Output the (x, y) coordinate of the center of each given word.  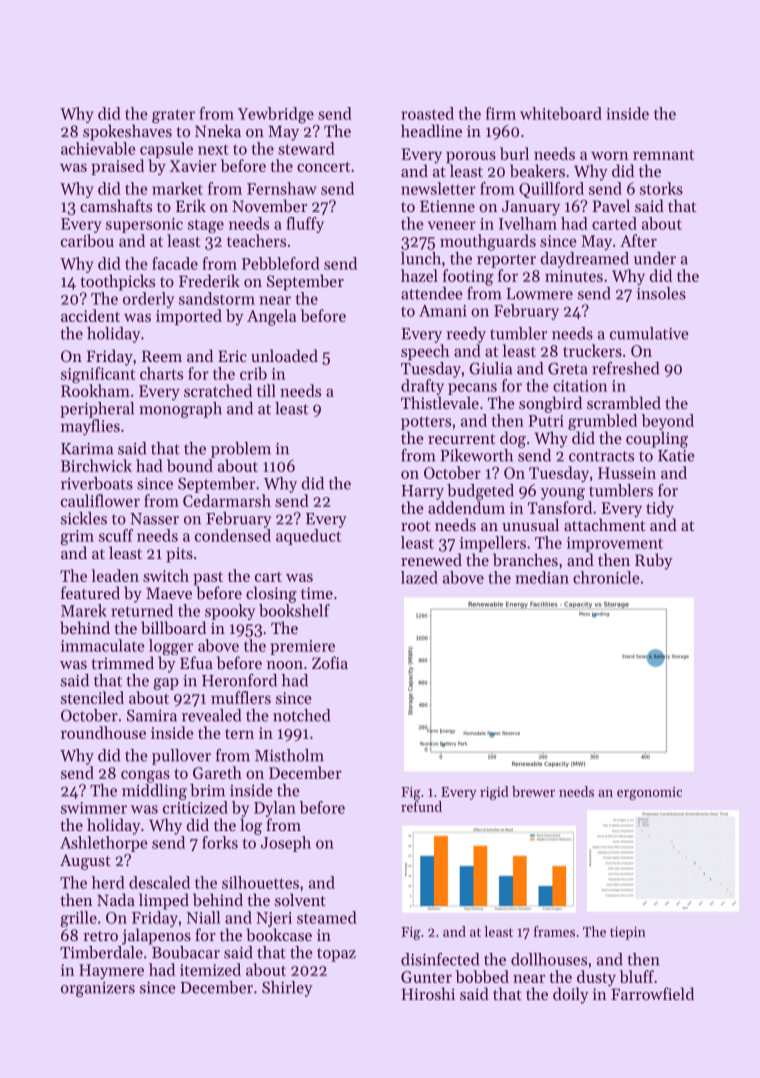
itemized (210, 969)
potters (426, 423)
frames (554, 931)
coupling (657, 439)
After (638, 240)
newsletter (438, 188)
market (177, 188)
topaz (336, 955)
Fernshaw (282, 188)
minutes (574, 276)
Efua (196, 662)
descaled (159, 882)
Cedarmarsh (227, 500)
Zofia (330, 662)
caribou (87, 240)
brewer (533, 791)
